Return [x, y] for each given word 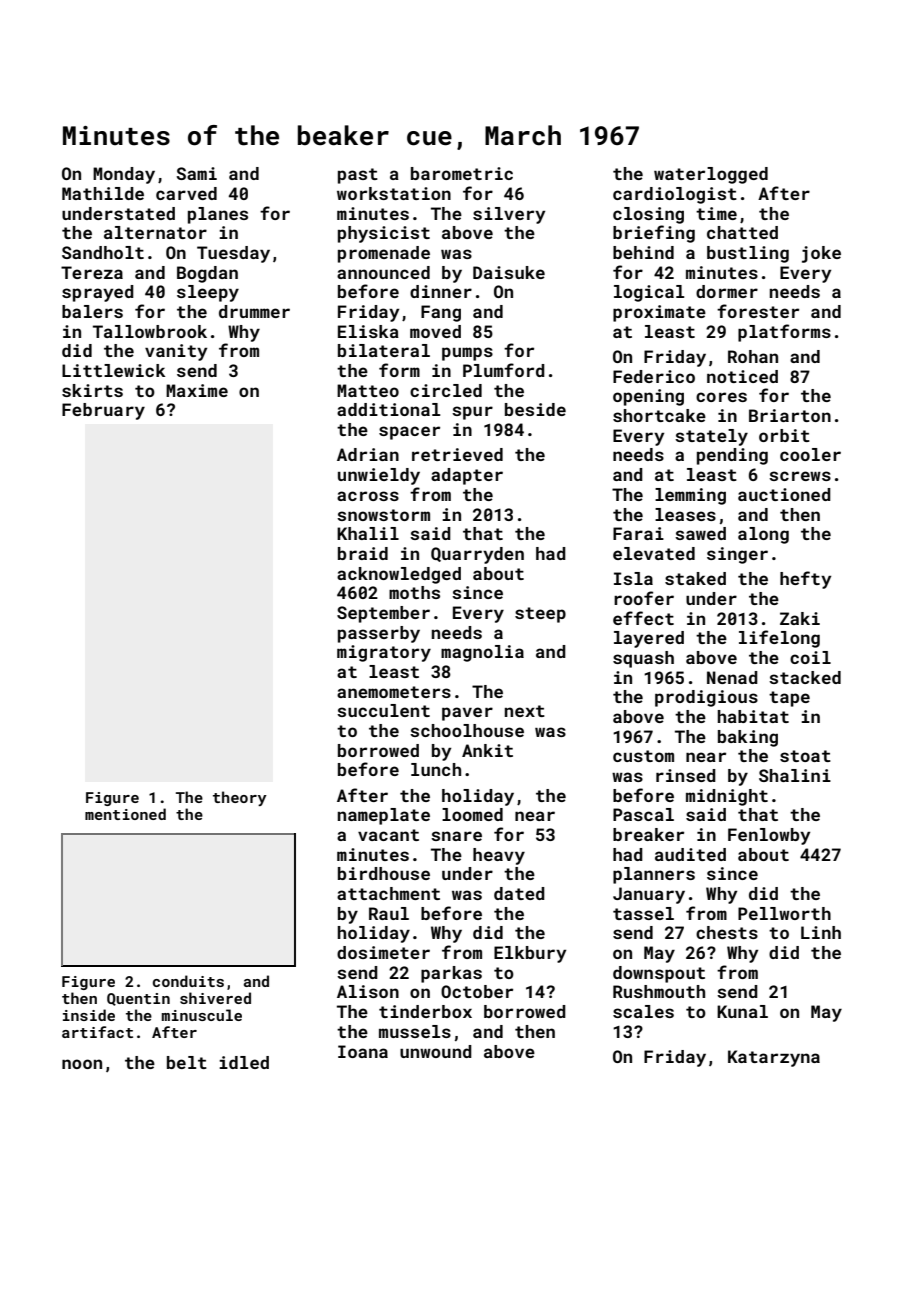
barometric [462, 173]
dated [519, 893]
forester [758, 311]
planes [218, 215]
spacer [409, 433]
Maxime [197, 390]
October [477, 991]
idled [244, 1062]
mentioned [125, 814]
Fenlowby [769, 836]
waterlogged [711, 175]
